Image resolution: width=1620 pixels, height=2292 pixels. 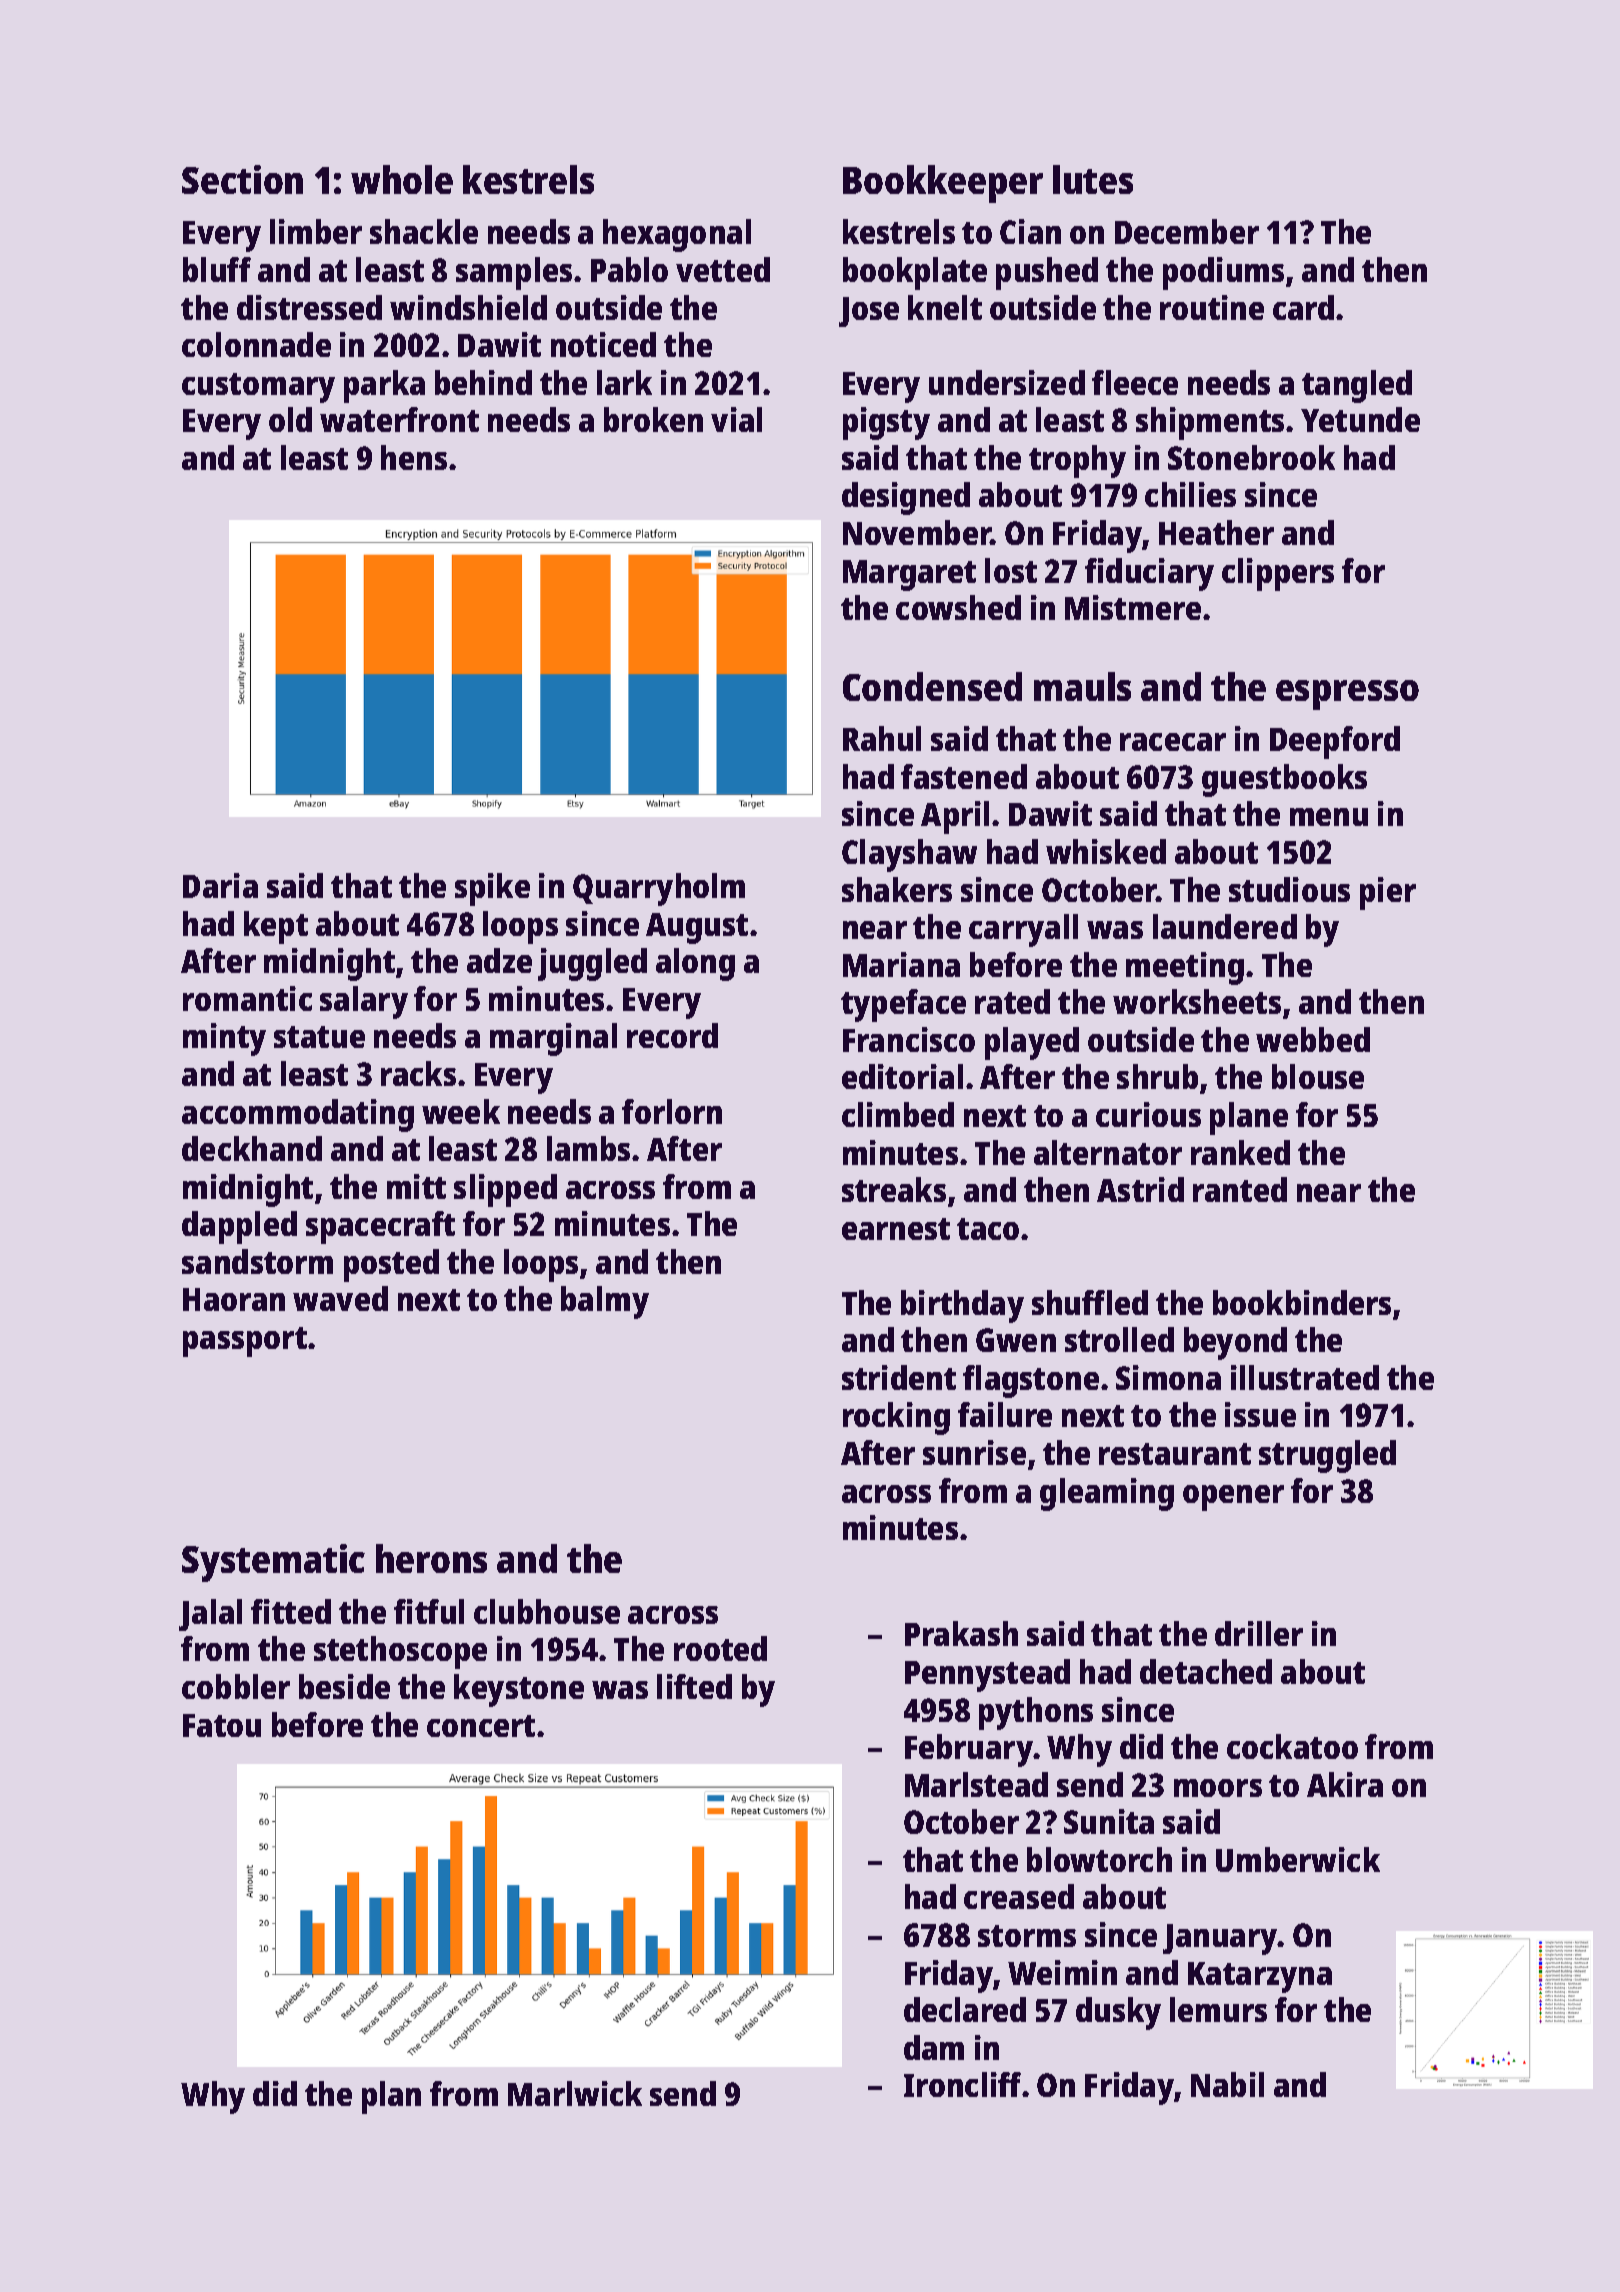 I want to click on whole, so click(x=402, y=179).
